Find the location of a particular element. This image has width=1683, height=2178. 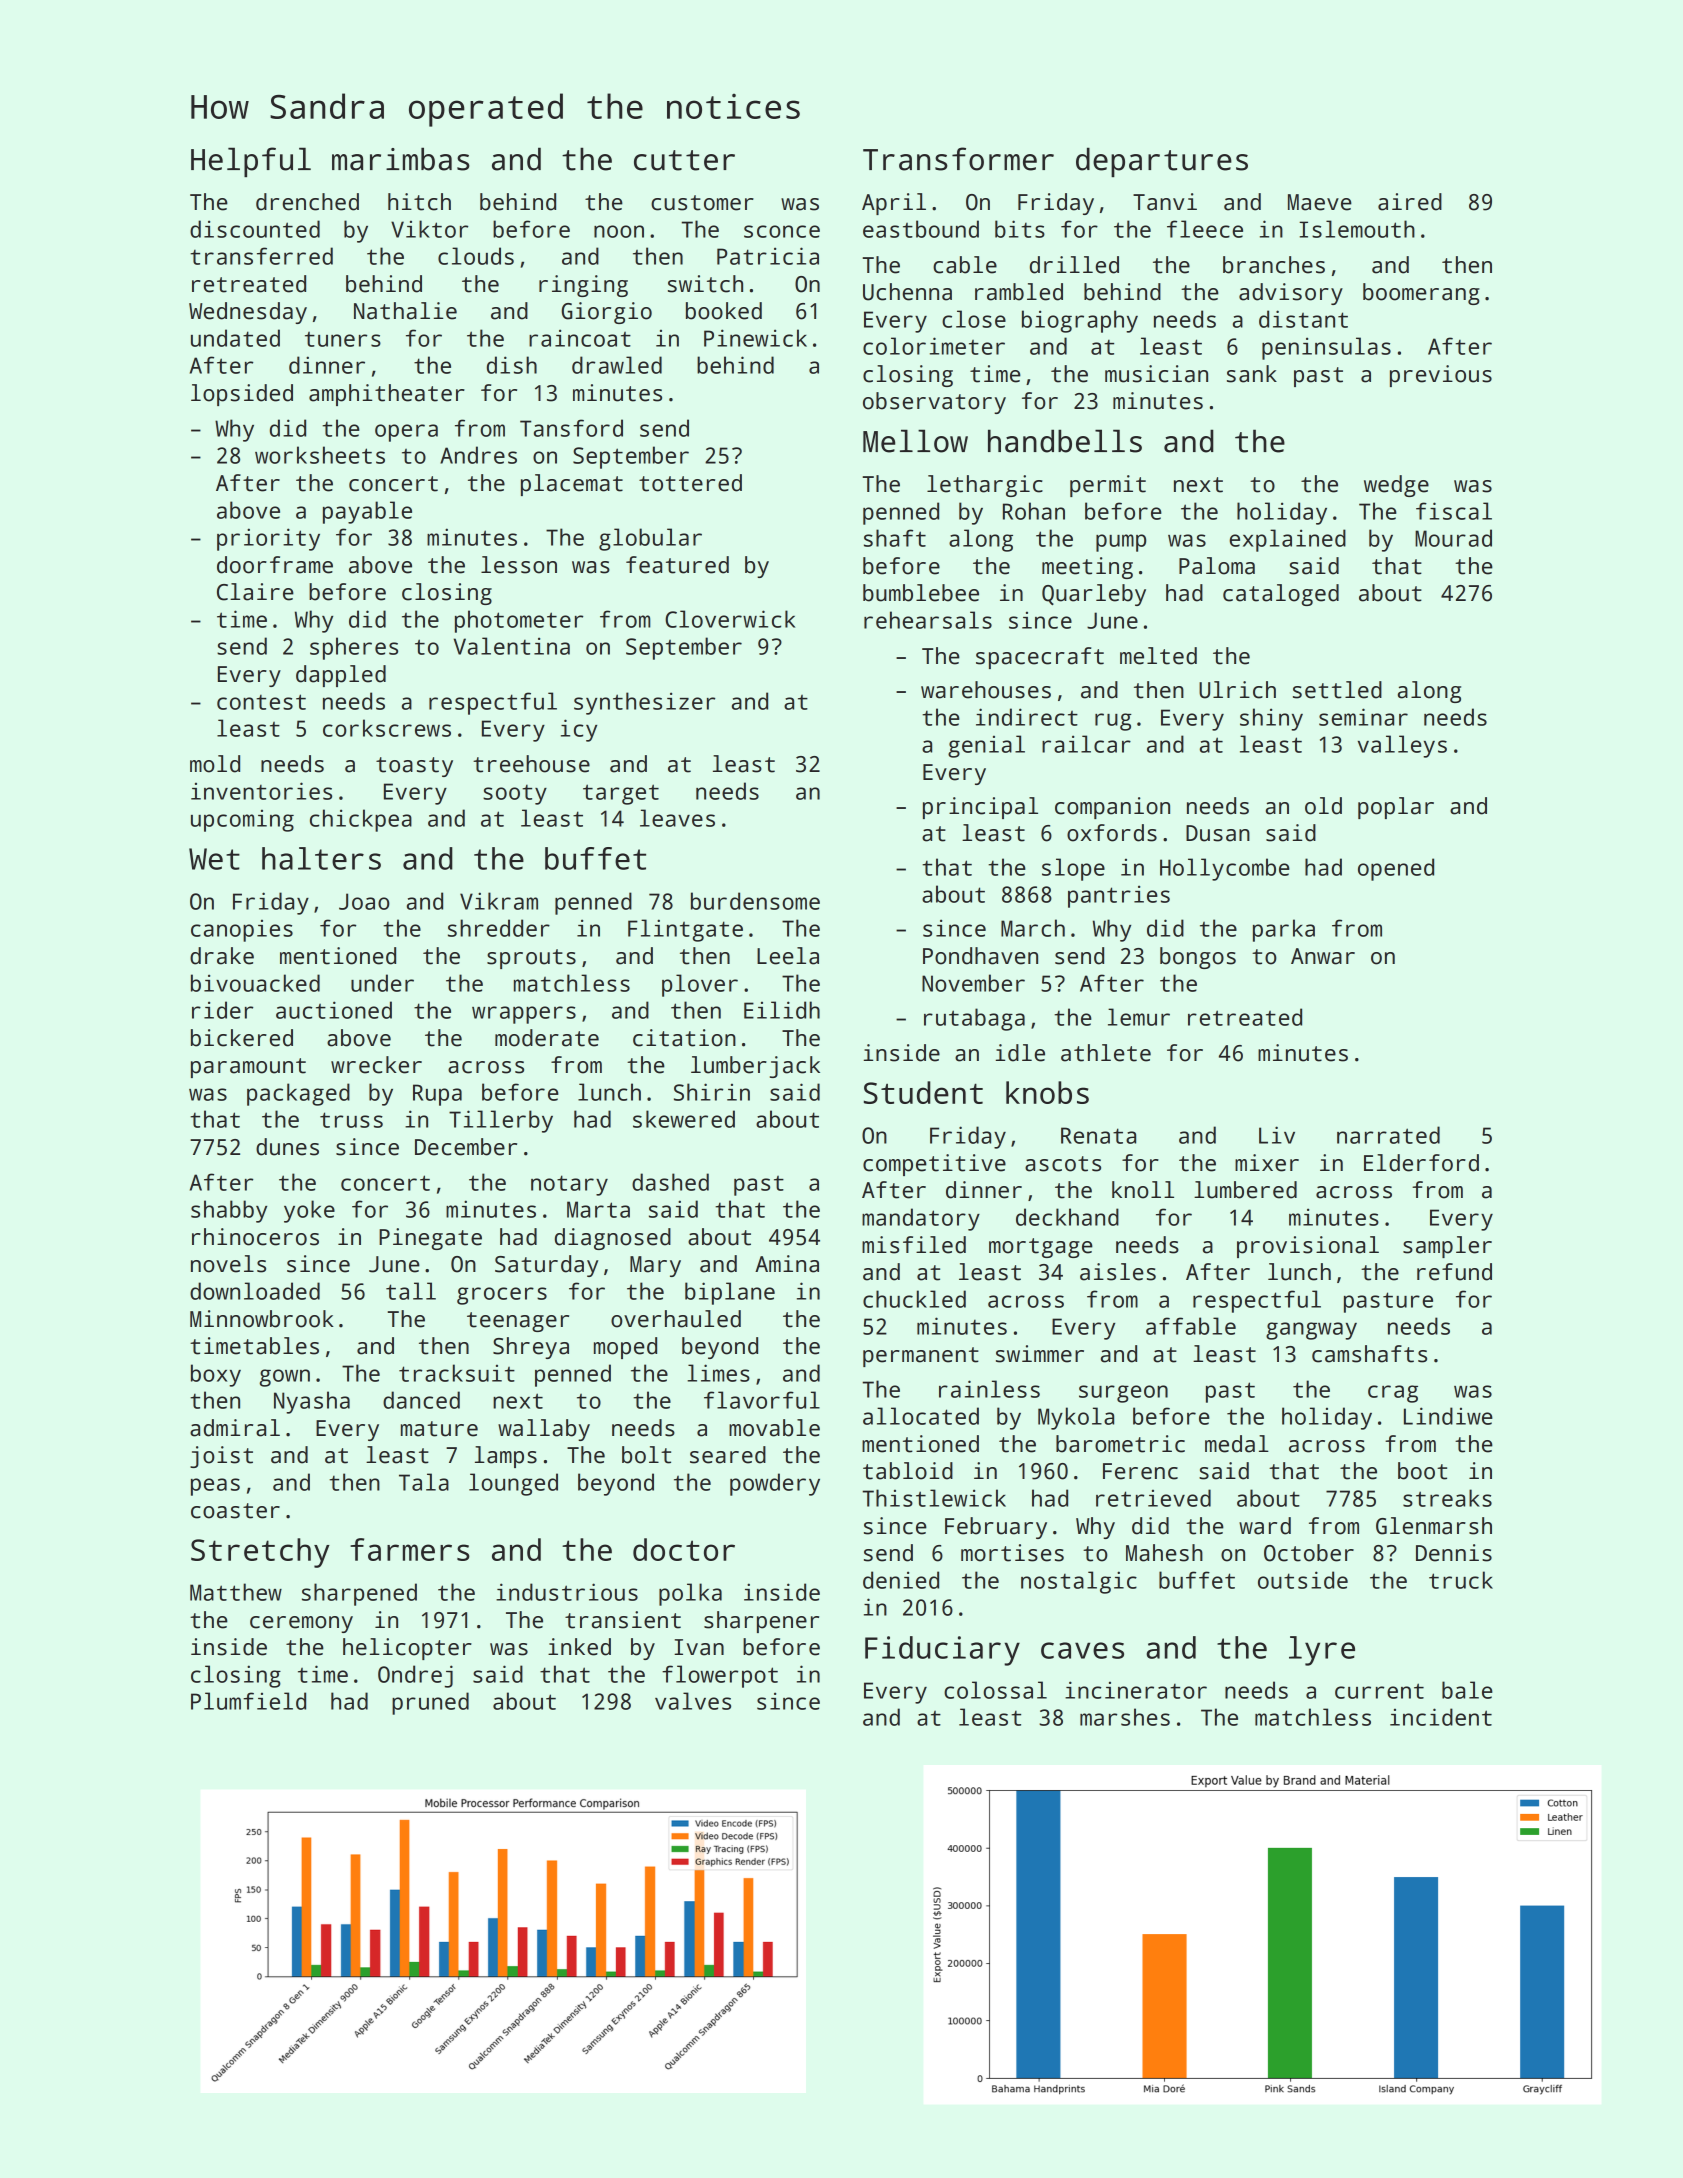

globular is located at coordinates (650, 539).
